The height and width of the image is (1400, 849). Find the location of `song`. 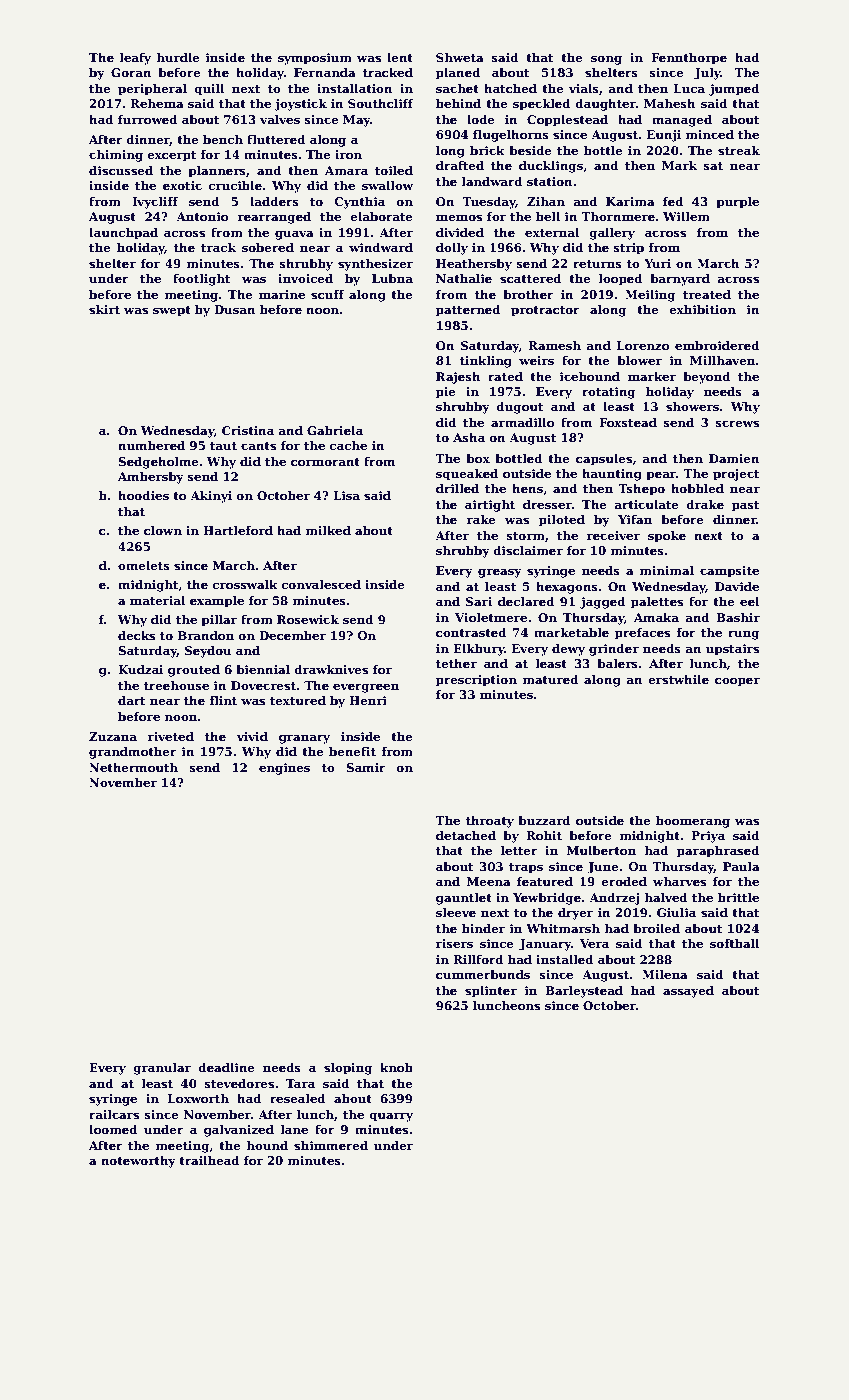

song is located at coordinates (606, 60).
